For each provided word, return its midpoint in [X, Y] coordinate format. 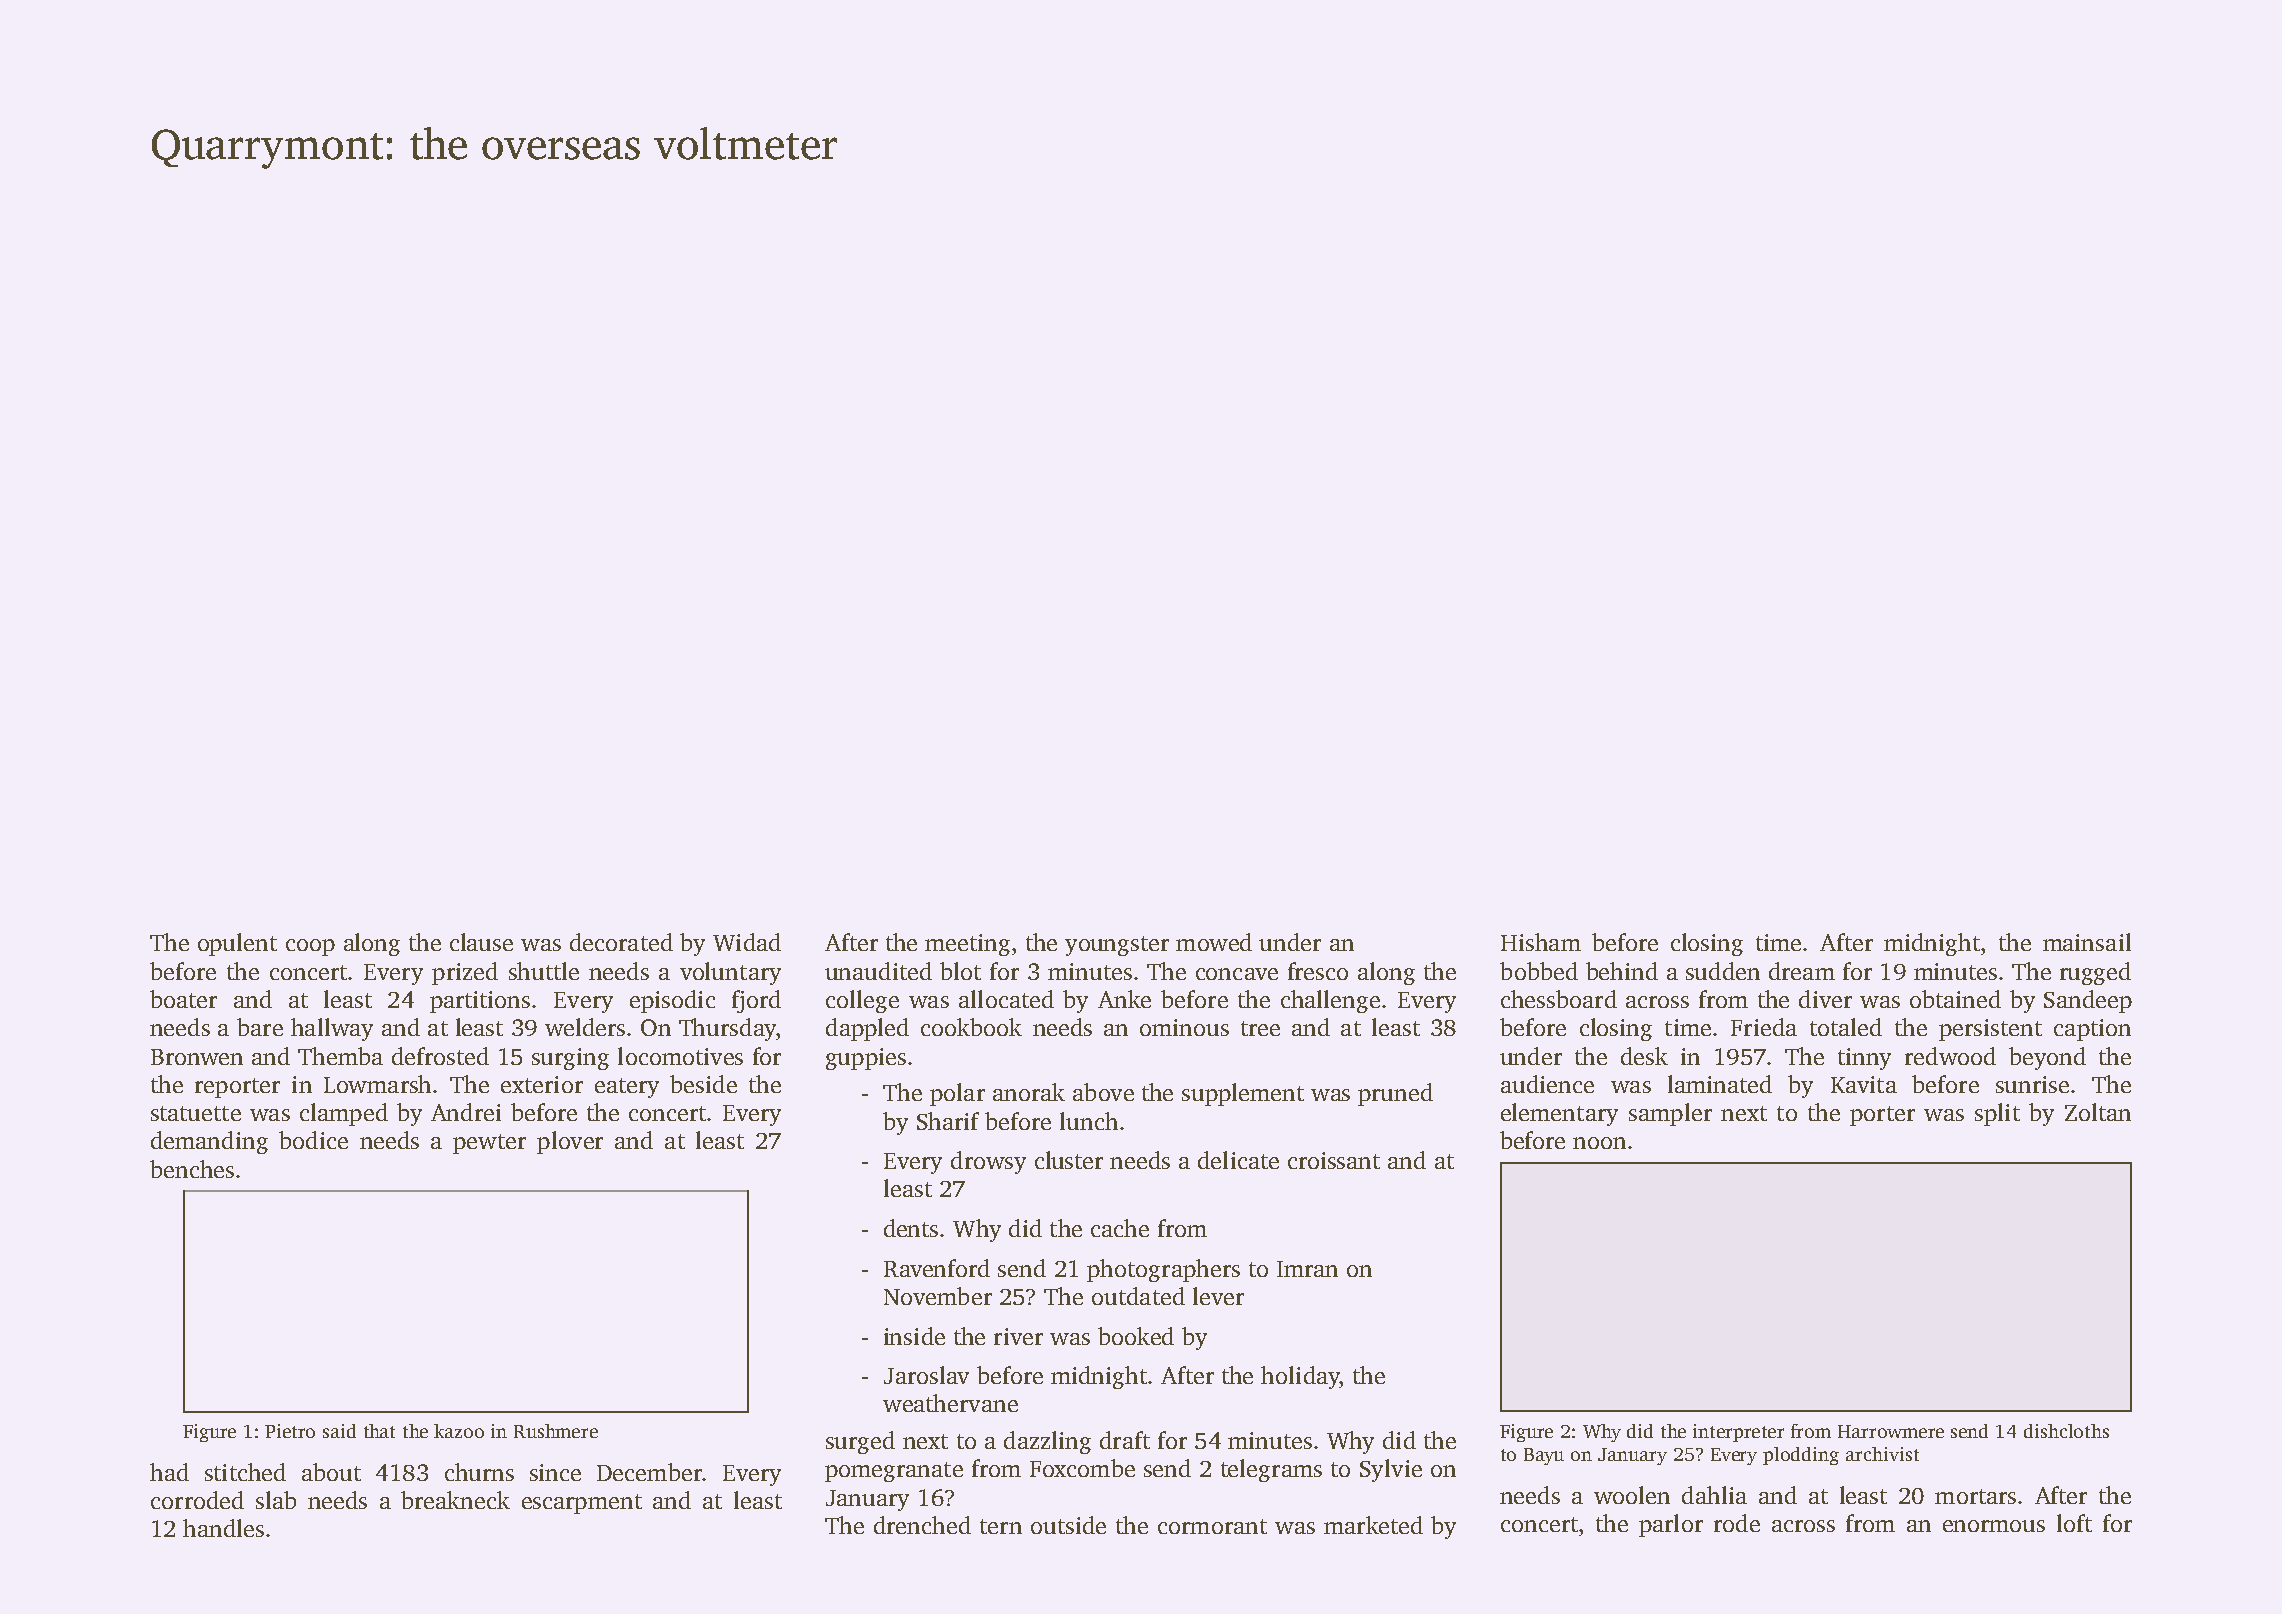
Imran [1307, 1269]
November [938, 1296]
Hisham [1541, 942]
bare [260, 1027]
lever [1218, 1296]
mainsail [2087, 942]
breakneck [455, 1500]
